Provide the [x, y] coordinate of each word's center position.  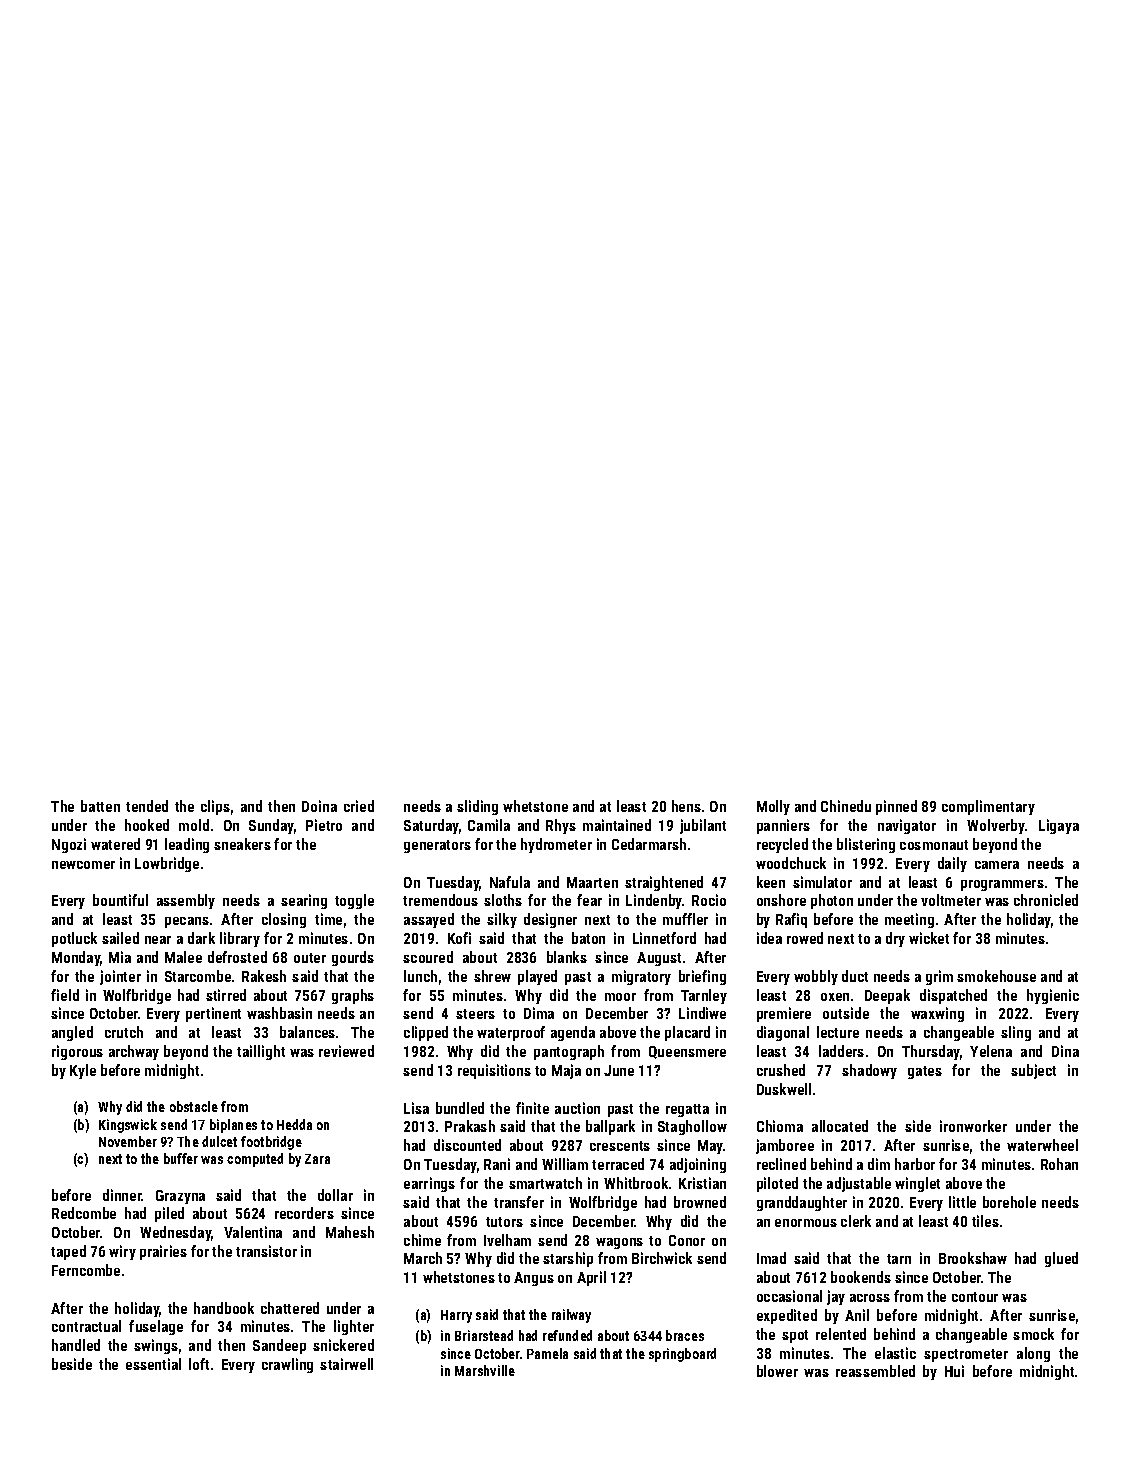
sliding [477, 807]
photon [832, 901]
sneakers [242, 844]
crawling [287, 1365]
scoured [428, 957]
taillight [261, 1052]
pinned [896, 807]
